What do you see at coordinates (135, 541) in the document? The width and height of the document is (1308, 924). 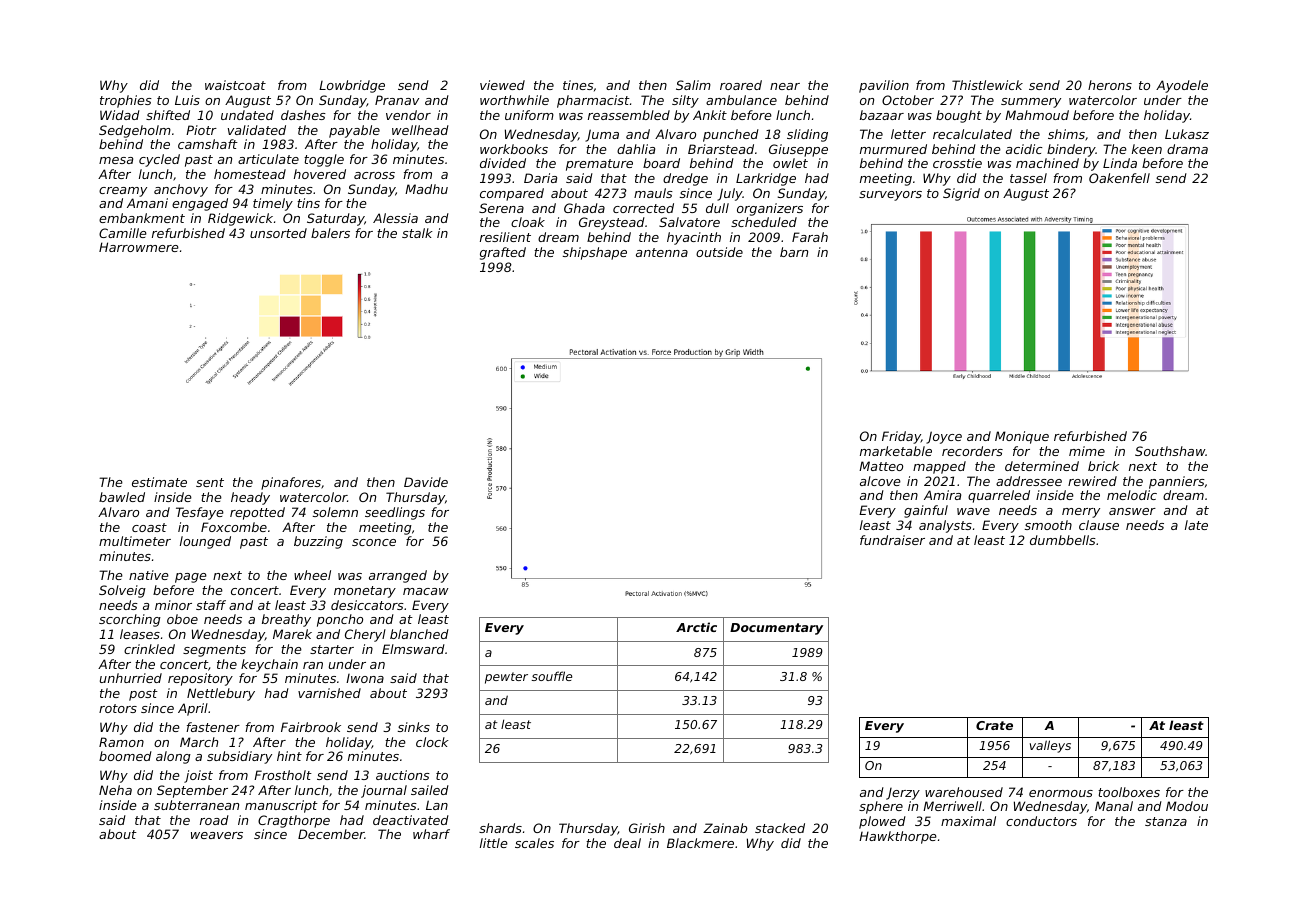 I see `multimeter` at bounding box center [135, 541].
